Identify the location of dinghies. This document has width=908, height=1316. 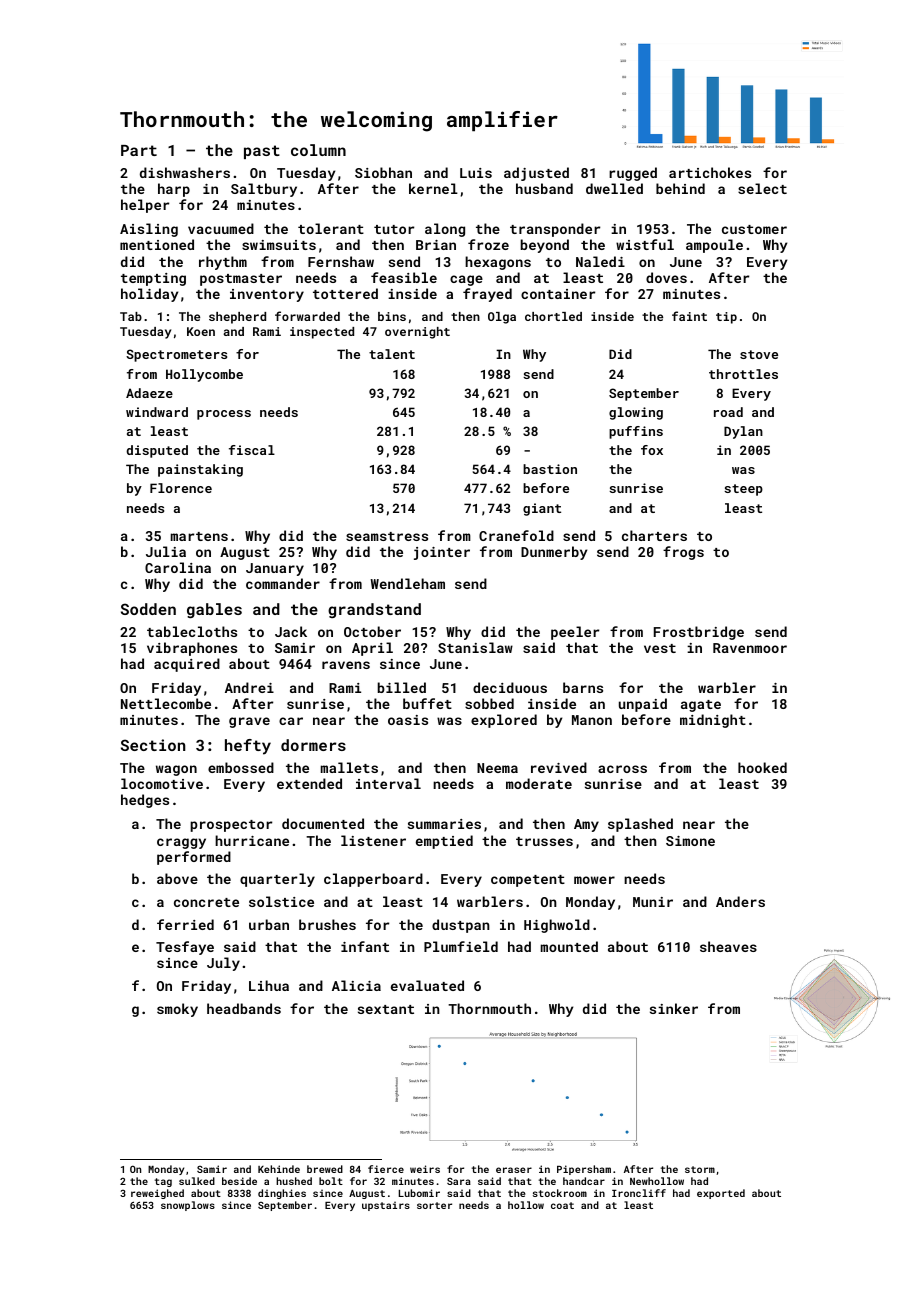
(282, 1194).
